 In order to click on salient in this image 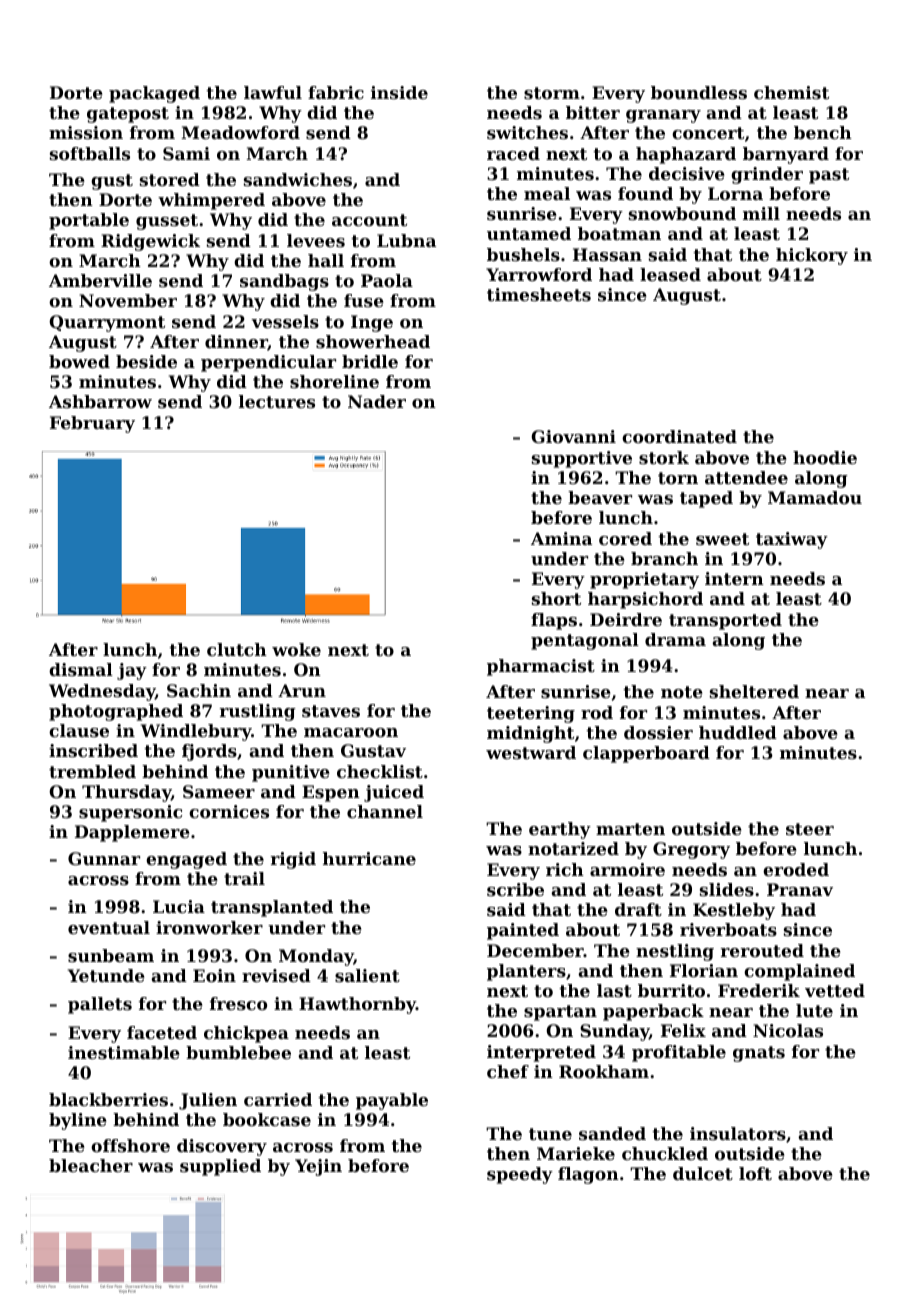, I will do `click(367, 975)`.
